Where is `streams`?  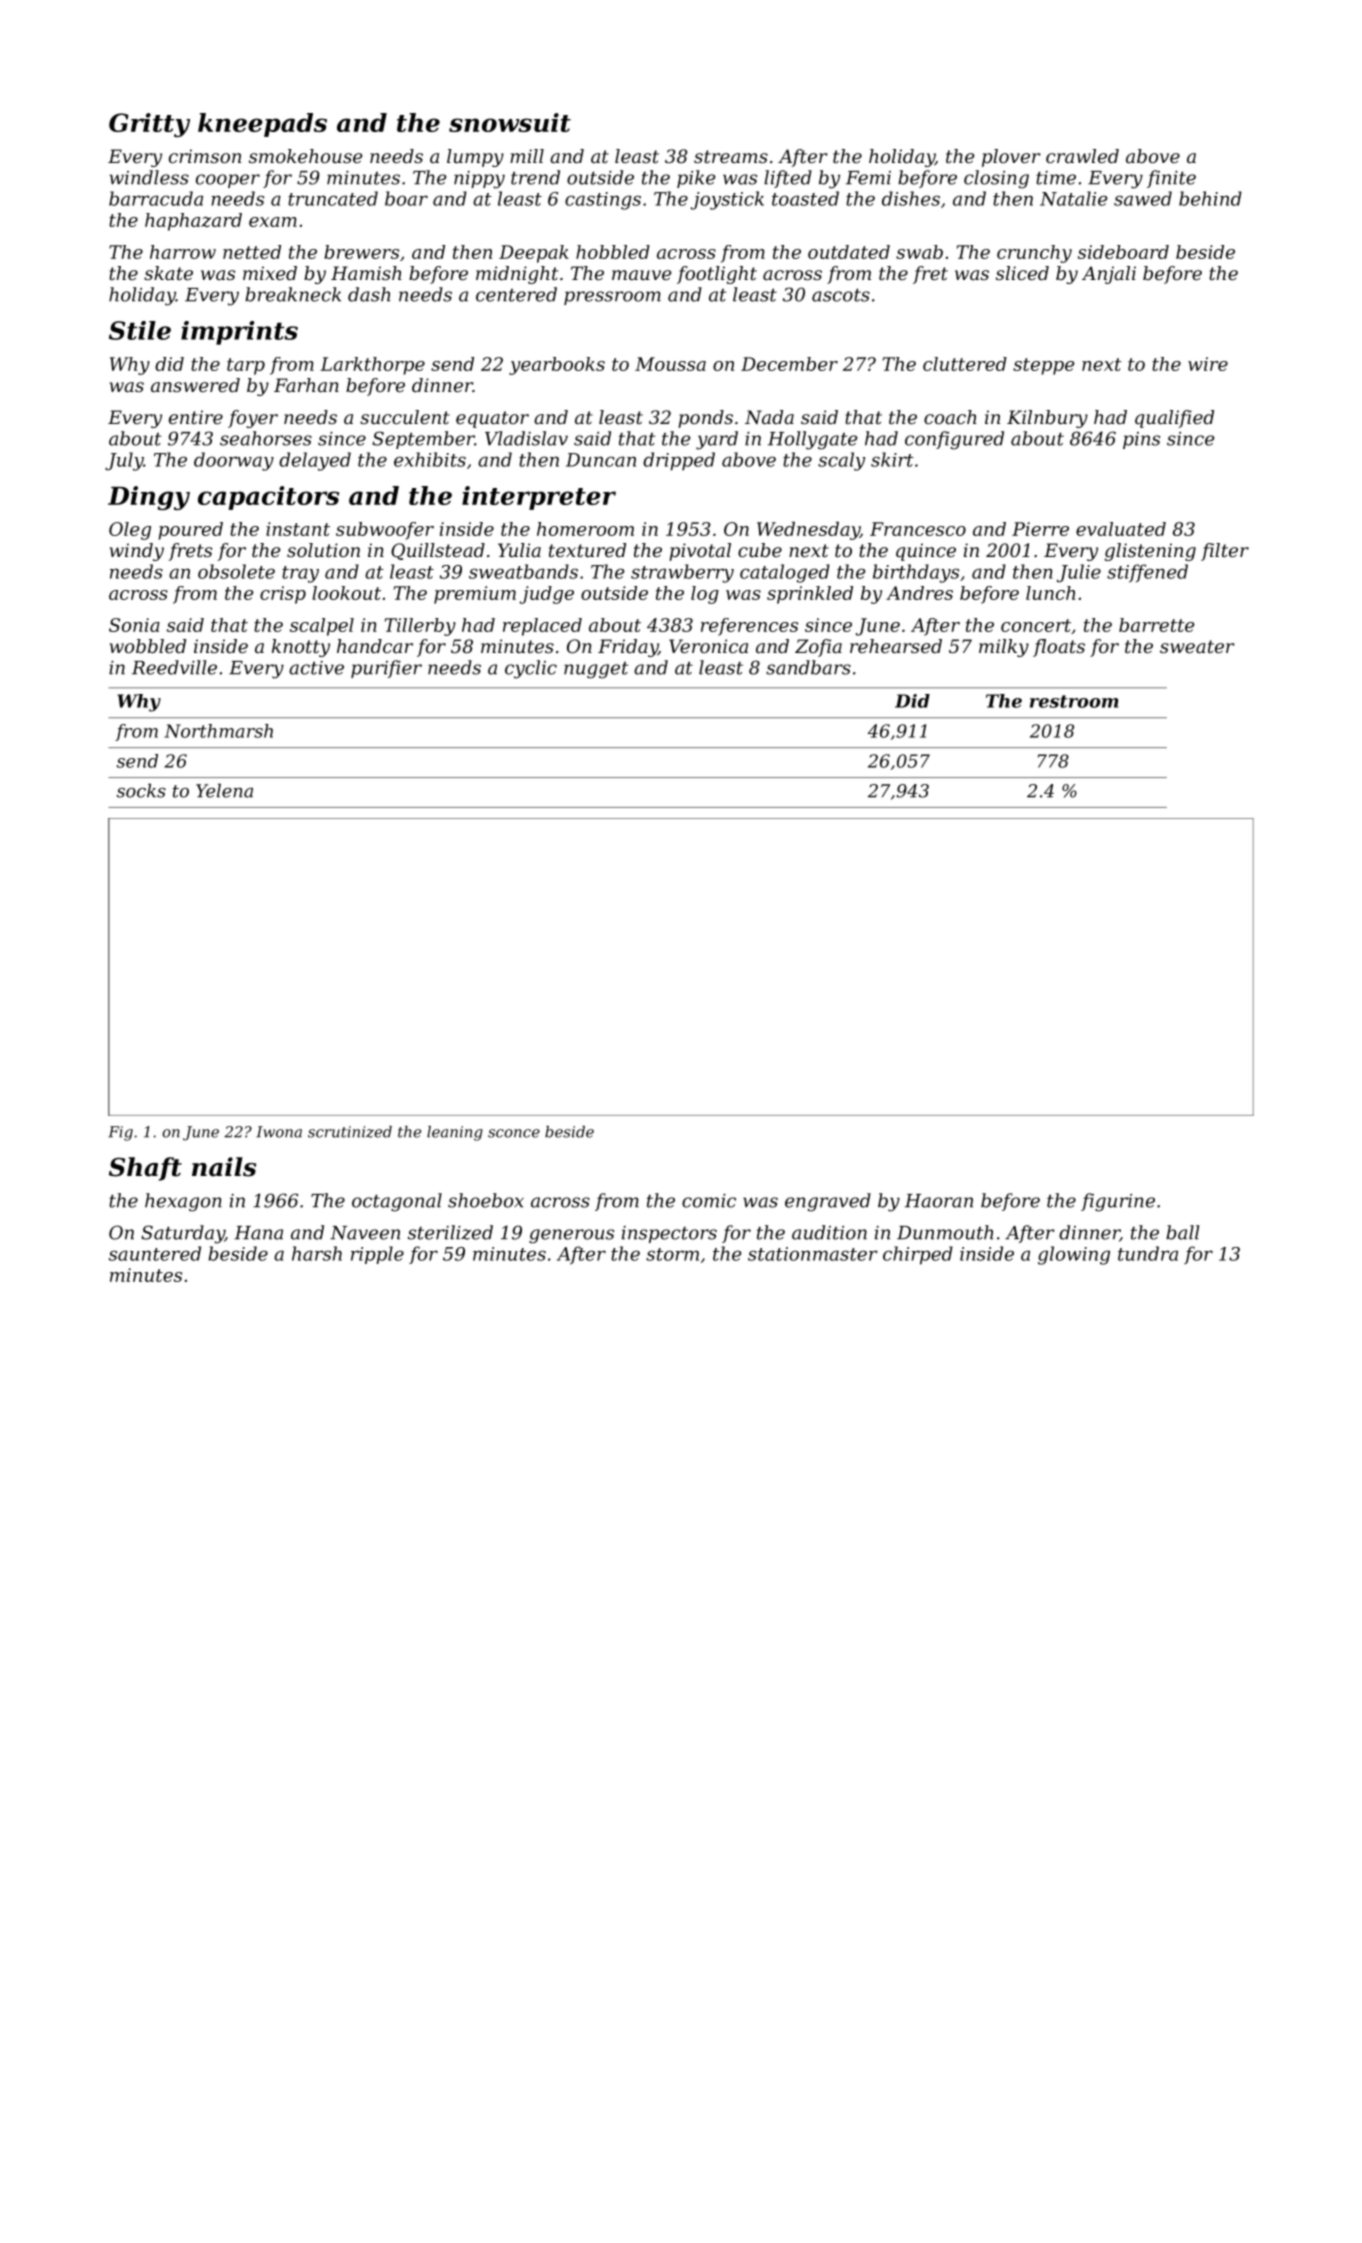 streams is located at coordinates (731, 156).
